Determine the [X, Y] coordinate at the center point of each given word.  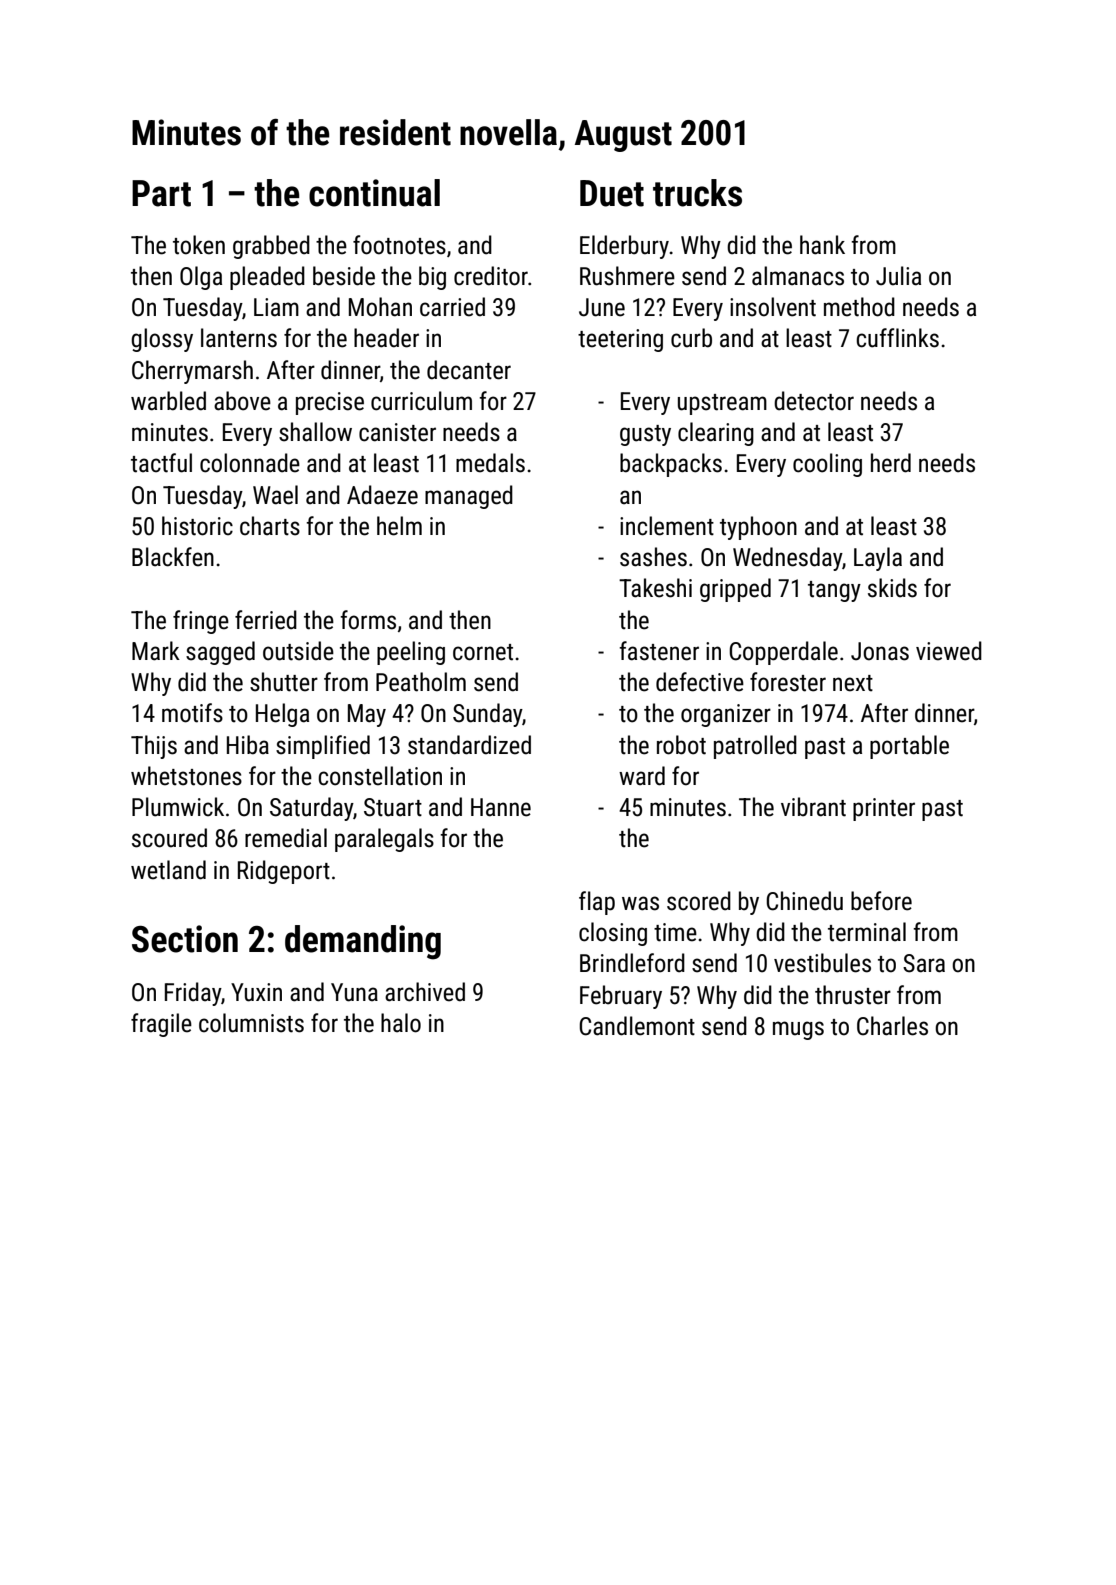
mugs [798, 1030]
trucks [697, 193]
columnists [251, 1023]
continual [374, 193]
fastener [659, 651]
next [853, 683]
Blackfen [173, 557]
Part [161, 193]
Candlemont [637, 1026]
